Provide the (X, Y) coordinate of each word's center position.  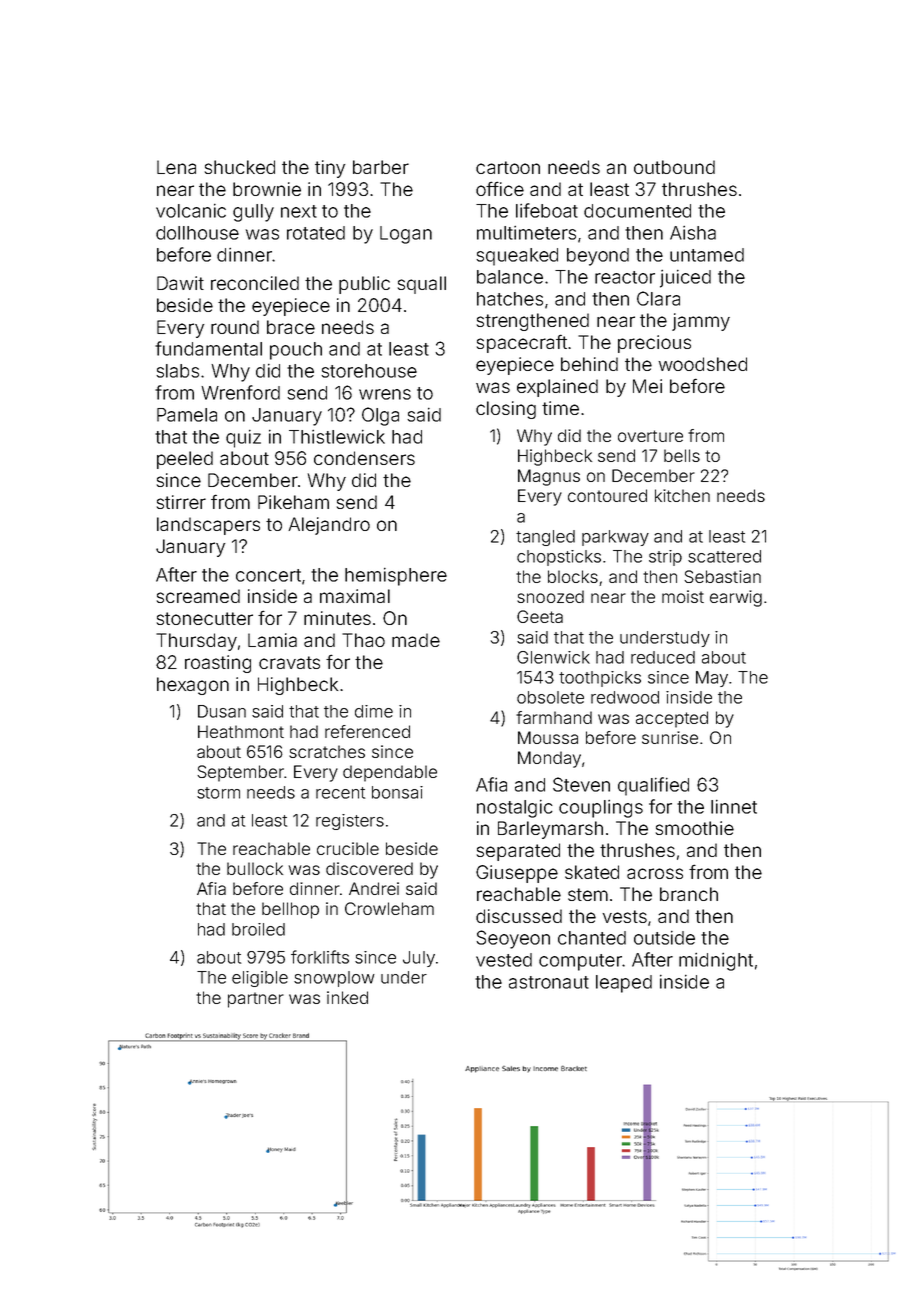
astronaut (549, 982)
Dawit (180, 283)
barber (381, 167)
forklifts (320, 957)
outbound (674, 167)
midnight (716, 962)
